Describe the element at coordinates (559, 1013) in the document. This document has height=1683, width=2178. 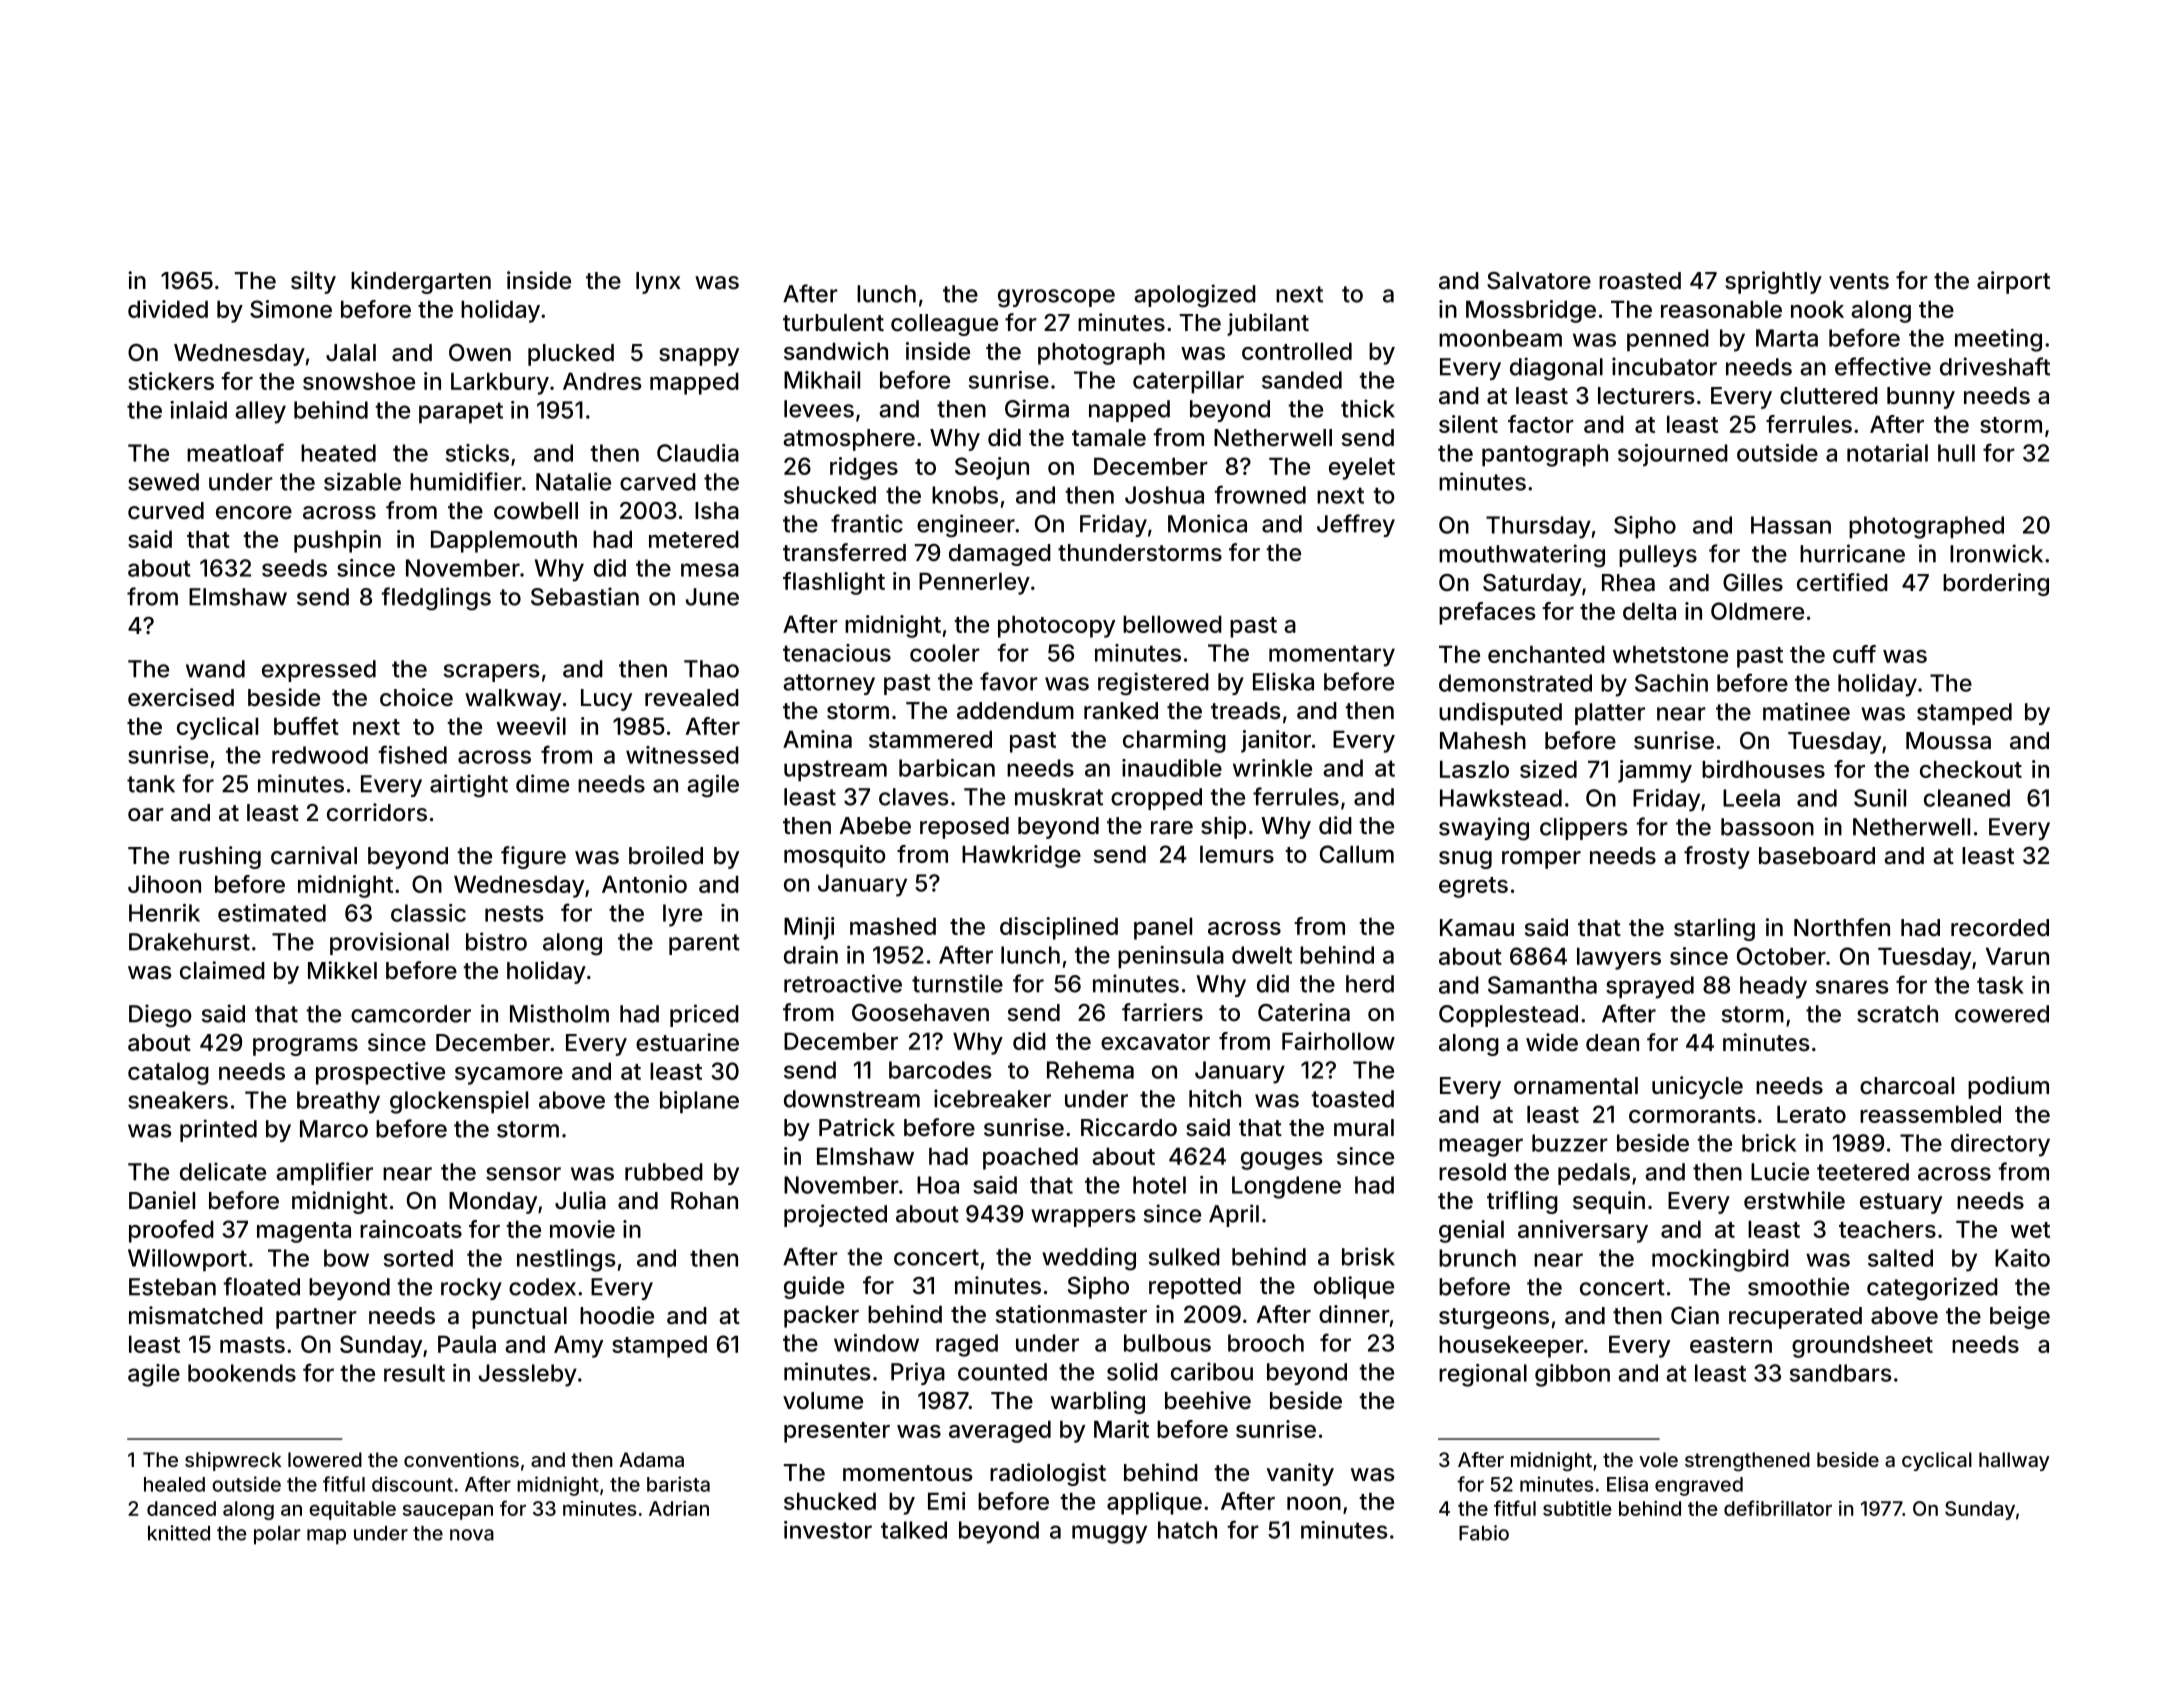
I see `Mistholm` at that location.
